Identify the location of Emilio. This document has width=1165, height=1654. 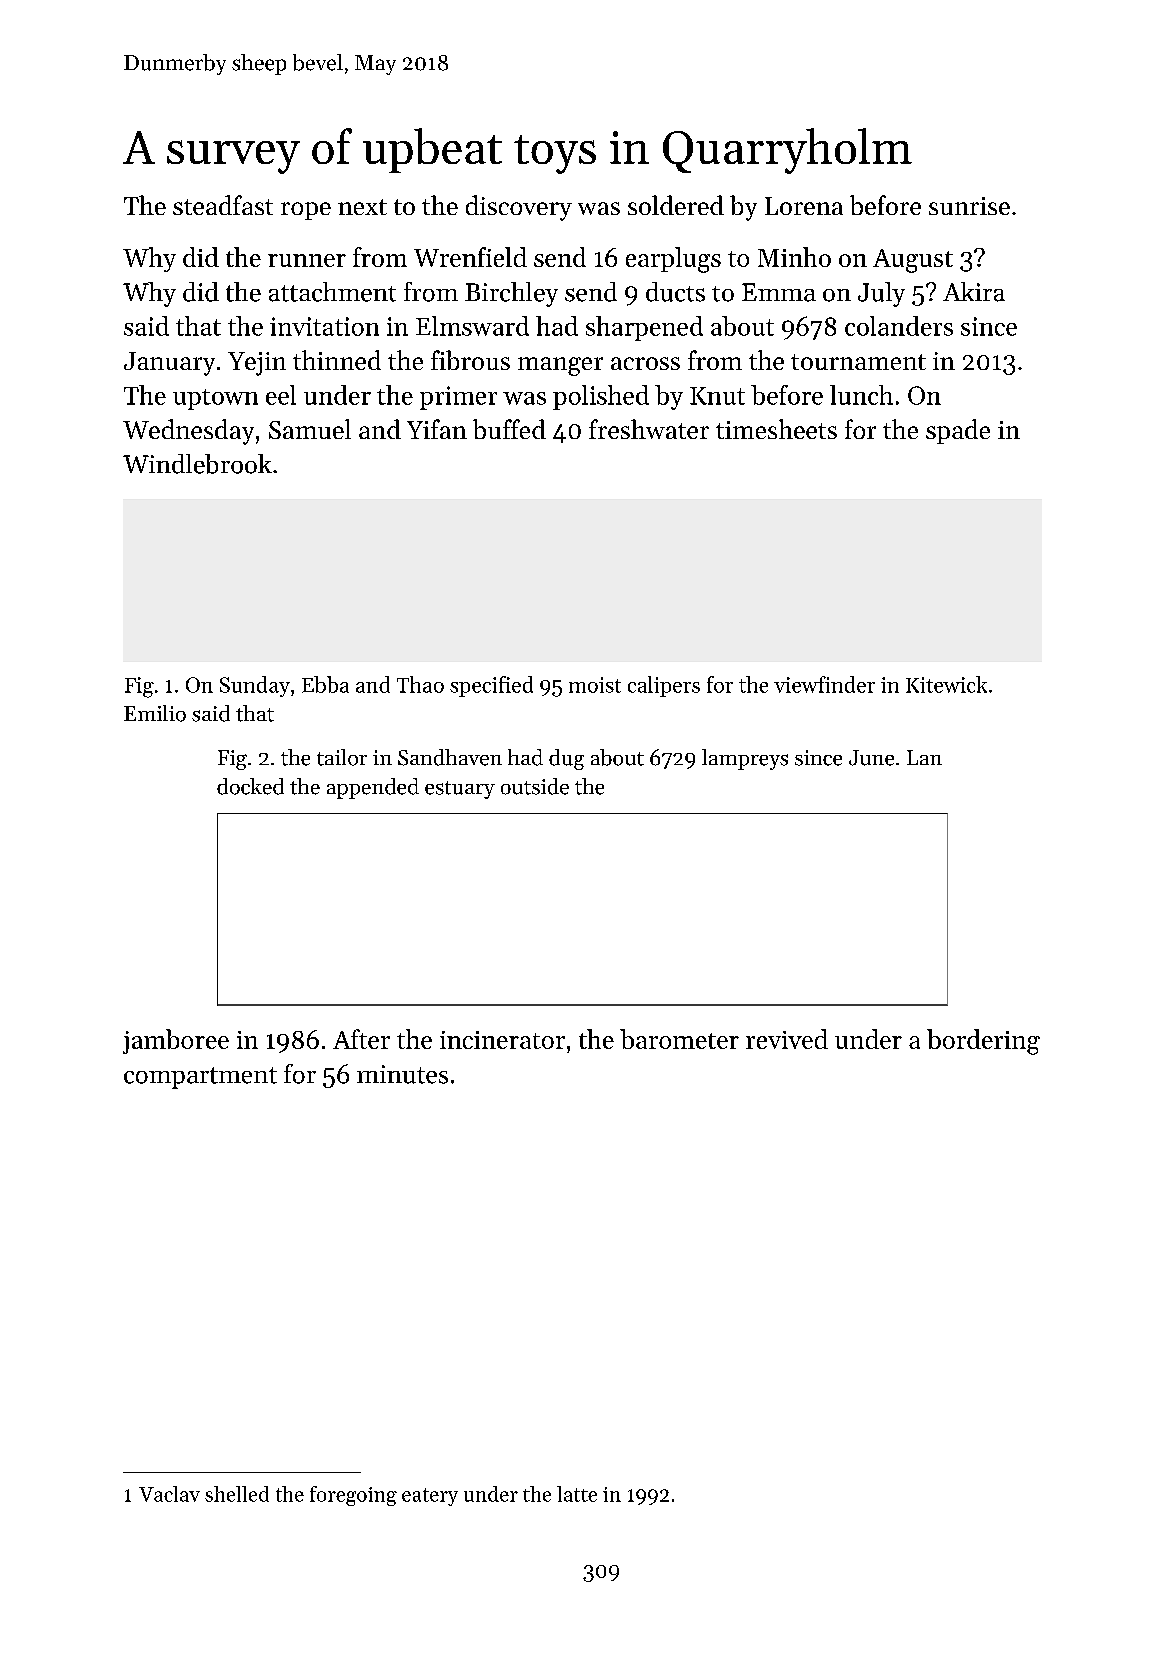
(155, 713).
